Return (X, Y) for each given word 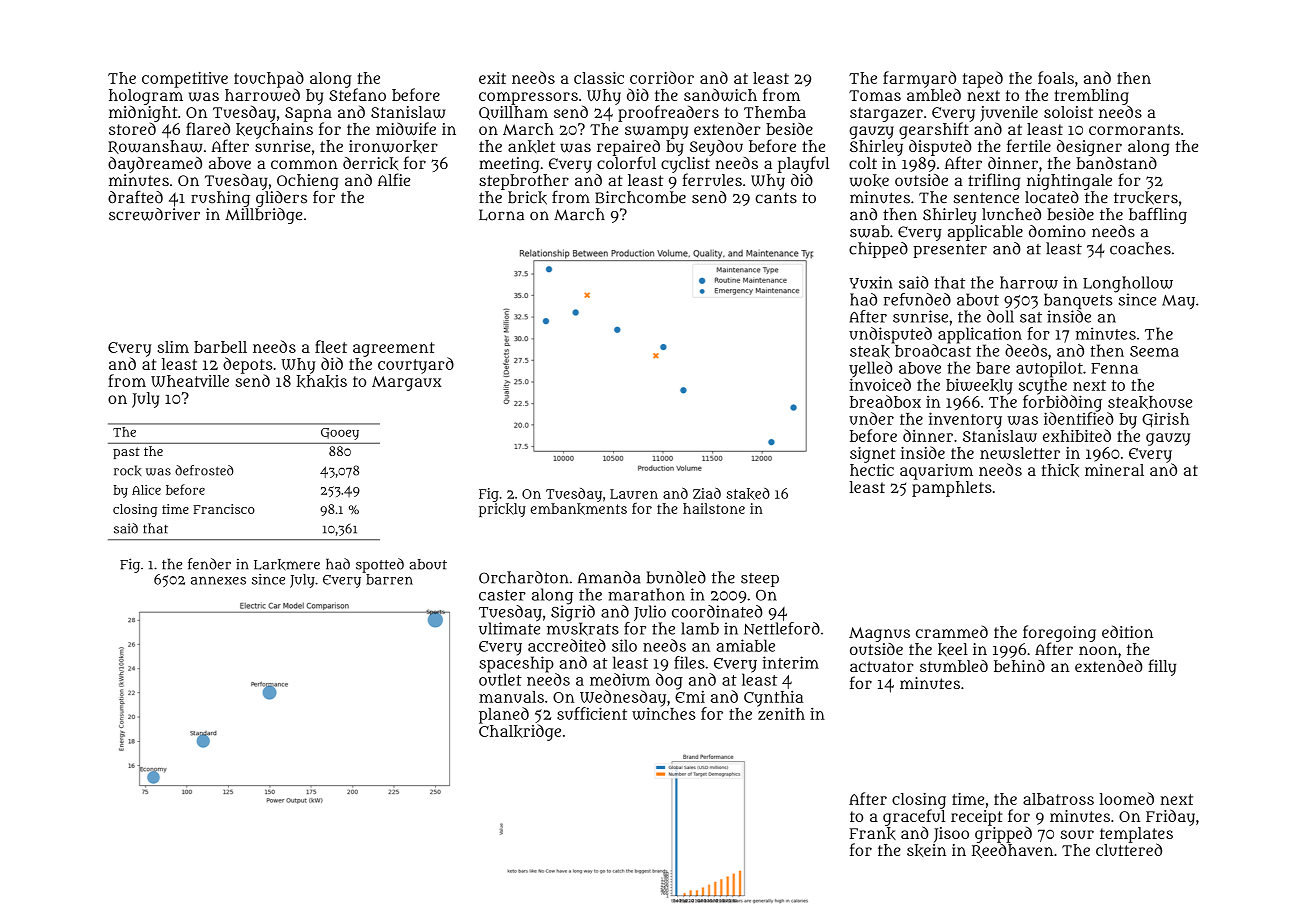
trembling (1091, 97)
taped (983, 79)
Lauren (634, 494)
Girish (1165, 420)
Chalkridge (520, 732)
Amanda (609, 577)
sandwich (720, 94)
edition (1127, 631)
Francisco (224, 509)
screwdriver (154, 214)
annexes (218, 580)
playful (804, 164)
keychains (274, 131)
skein (926, 850)
